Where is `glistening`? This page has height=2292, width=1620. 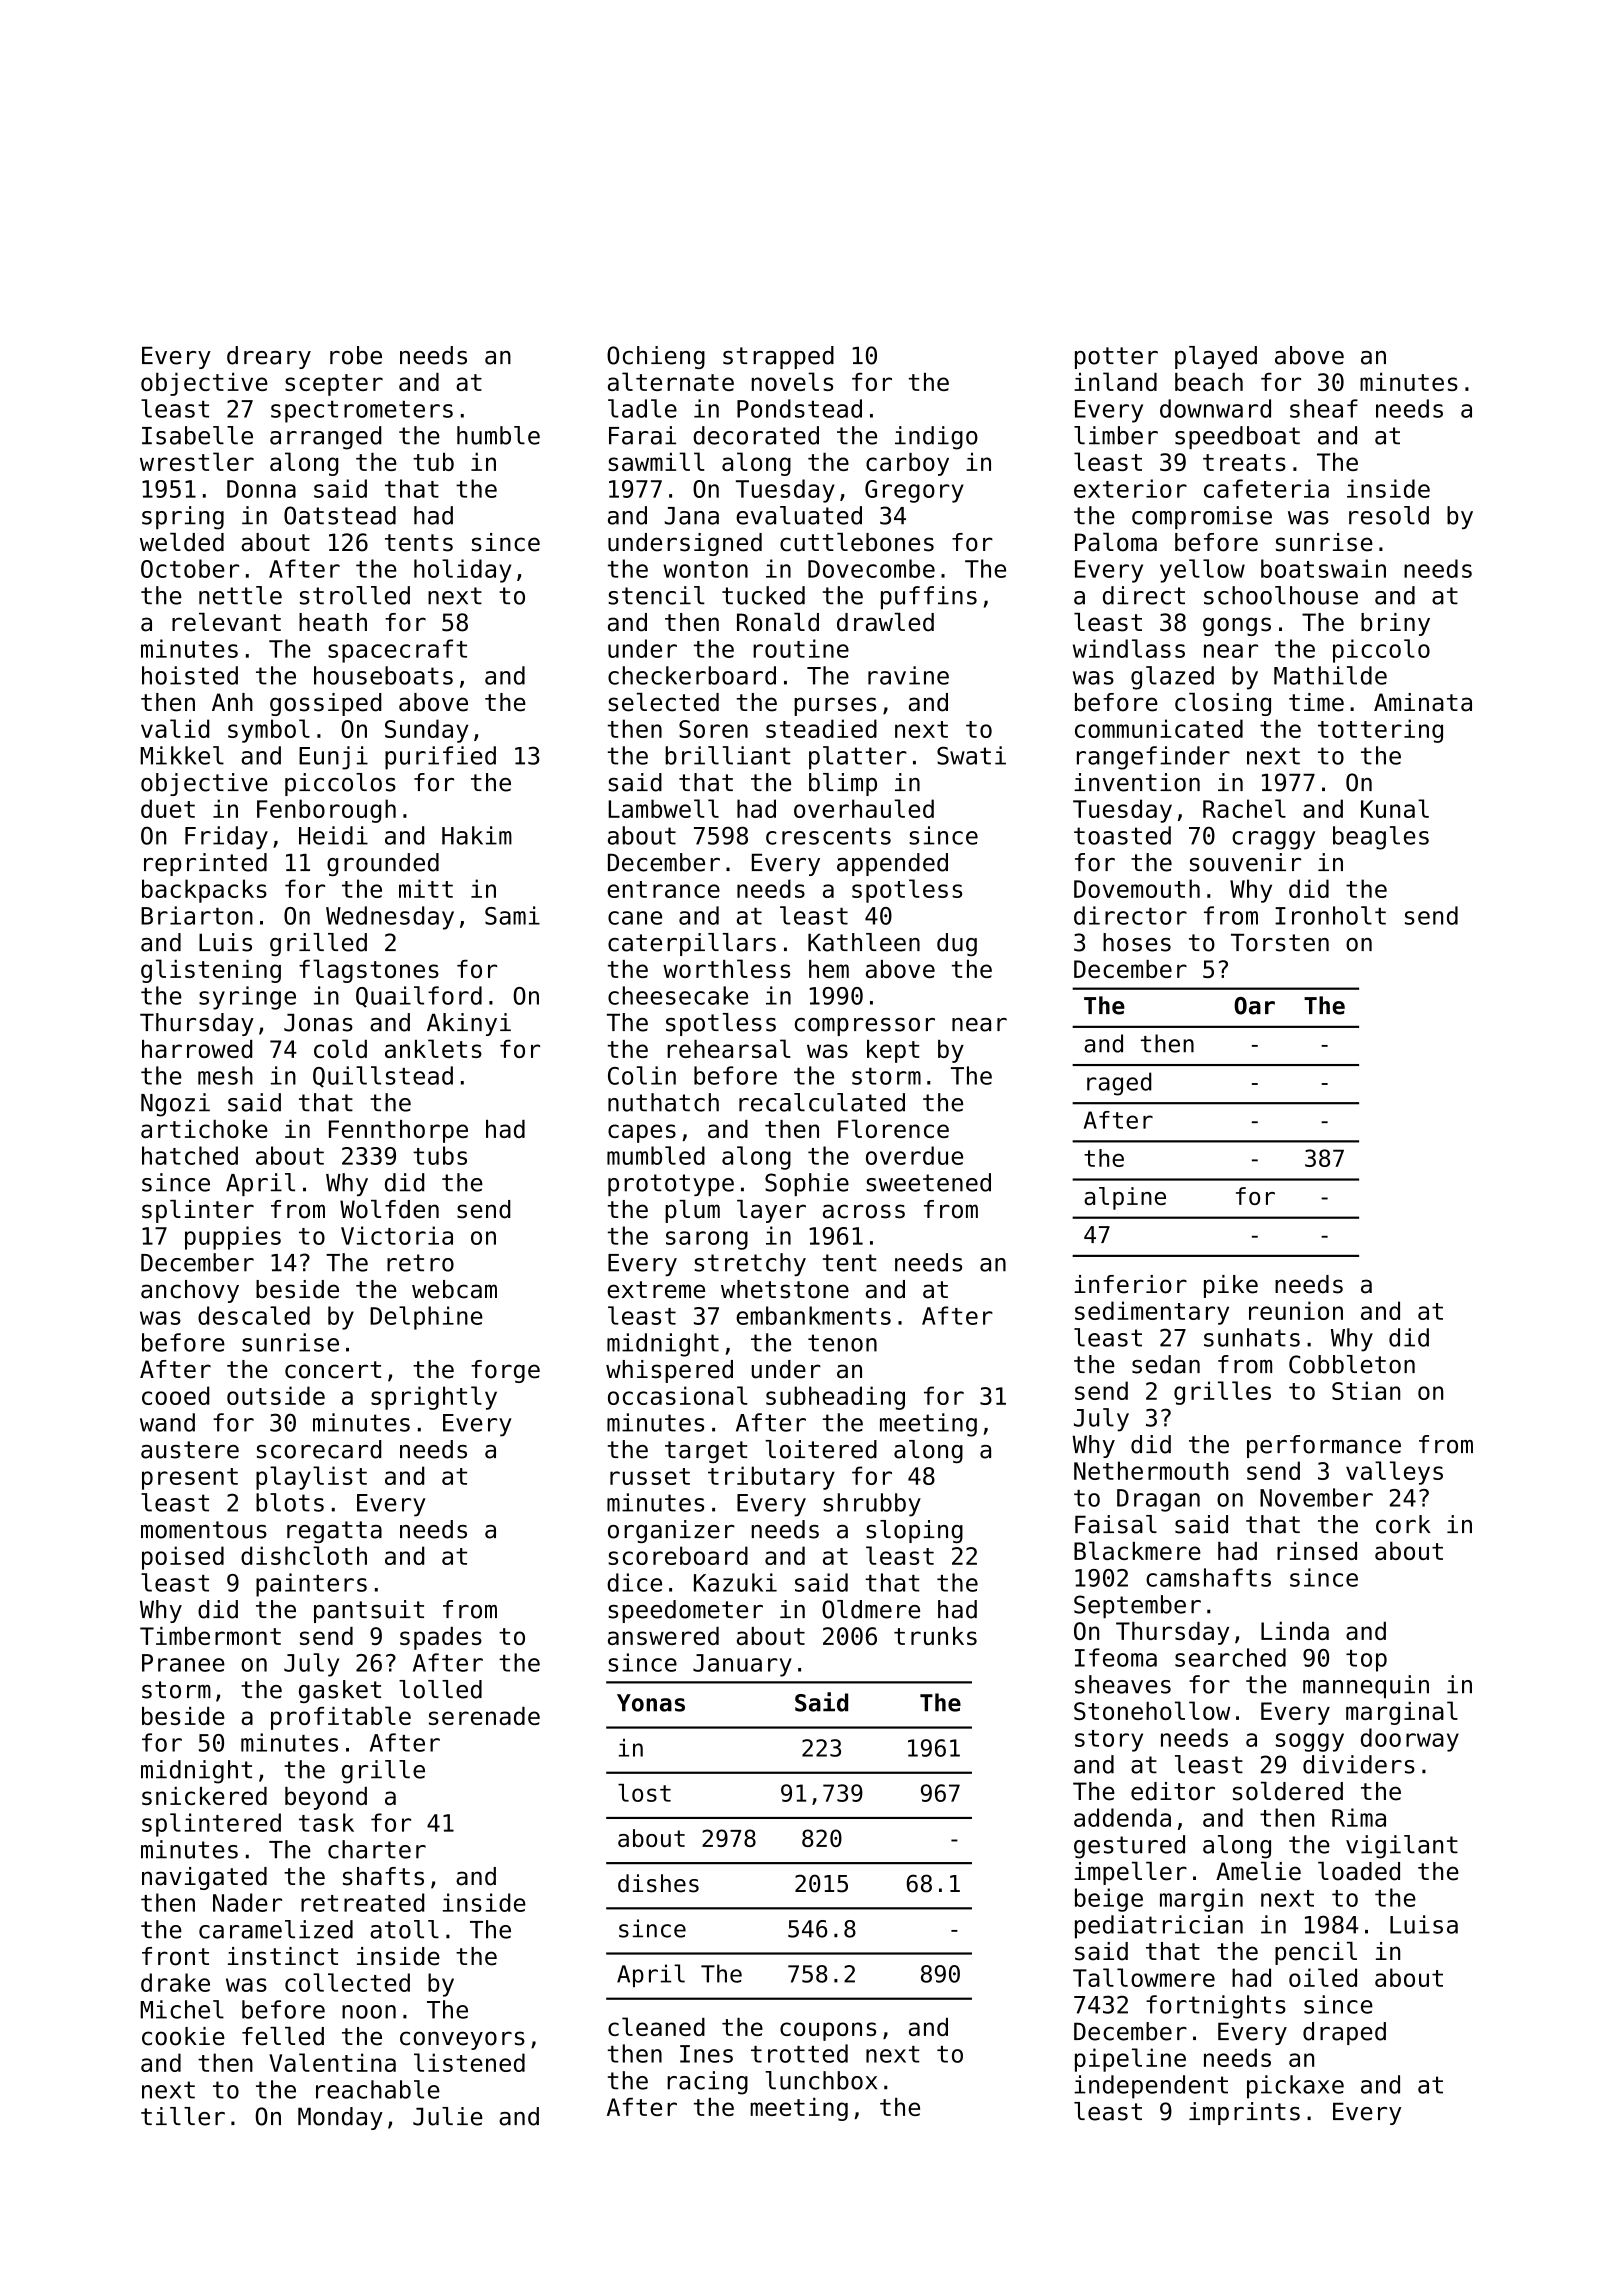
glistening is located at coordinates (211, 971).
